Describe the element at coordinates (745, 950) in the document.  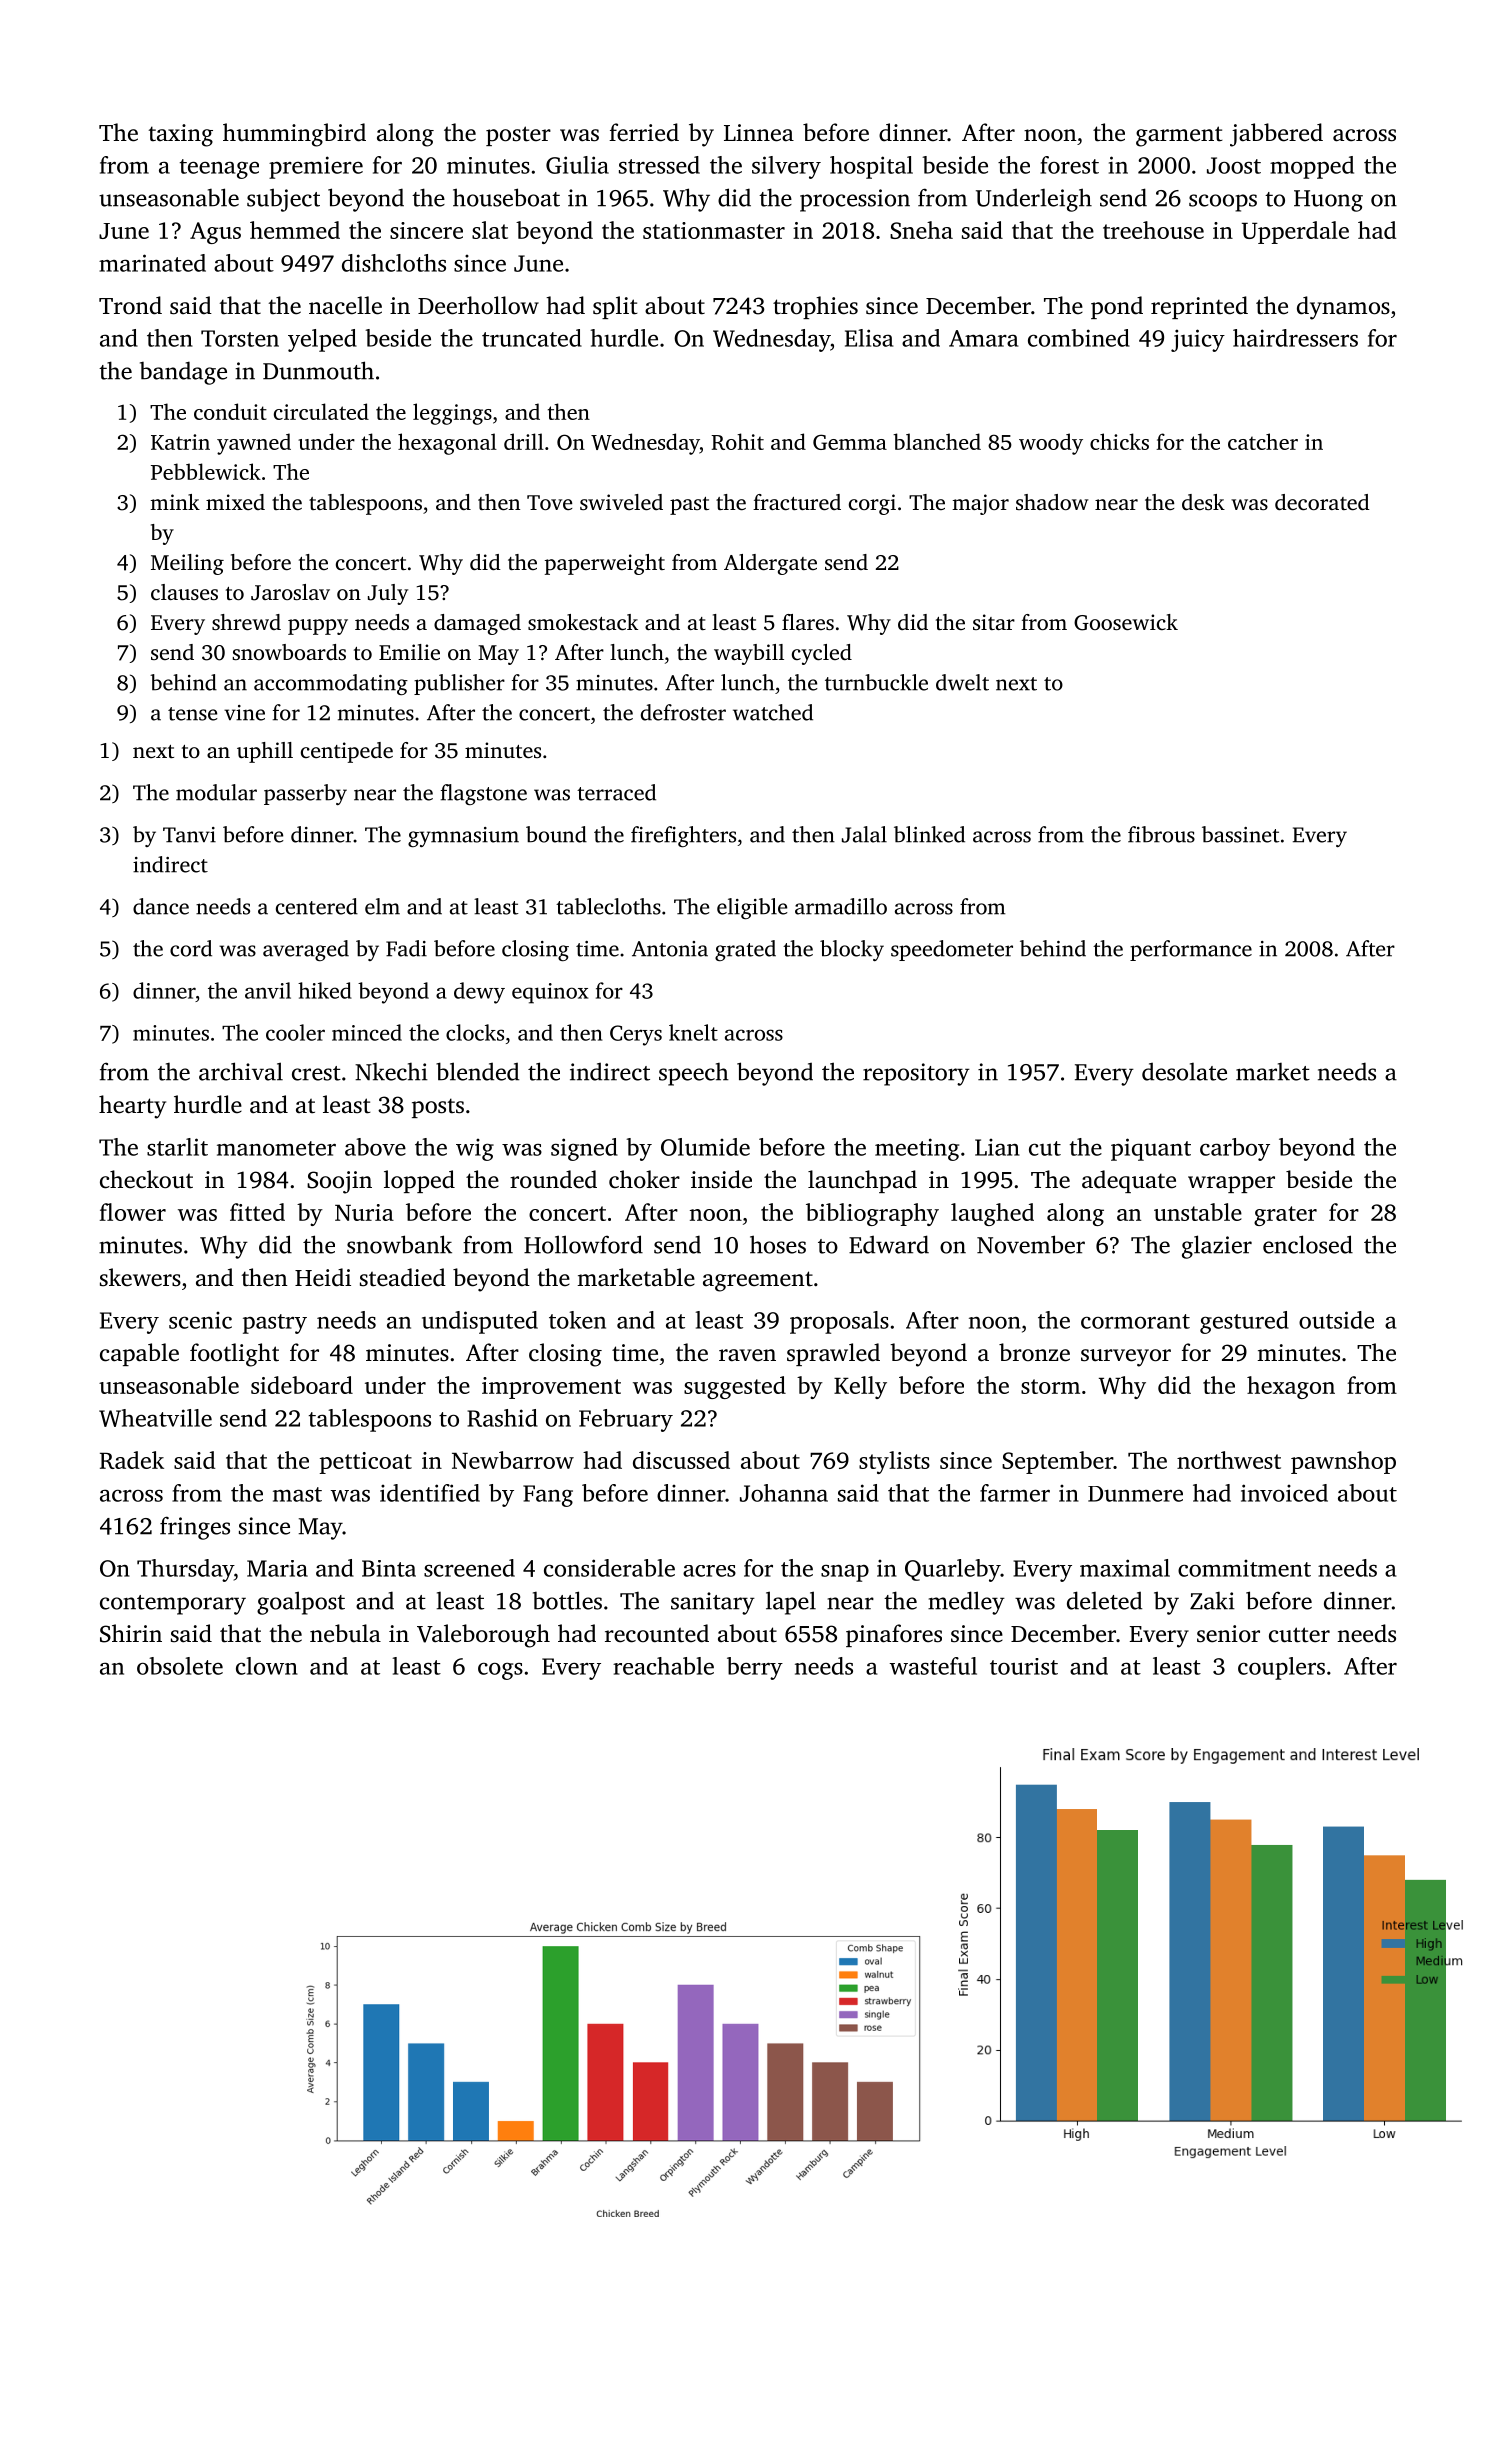
I see `grated` at that location.
